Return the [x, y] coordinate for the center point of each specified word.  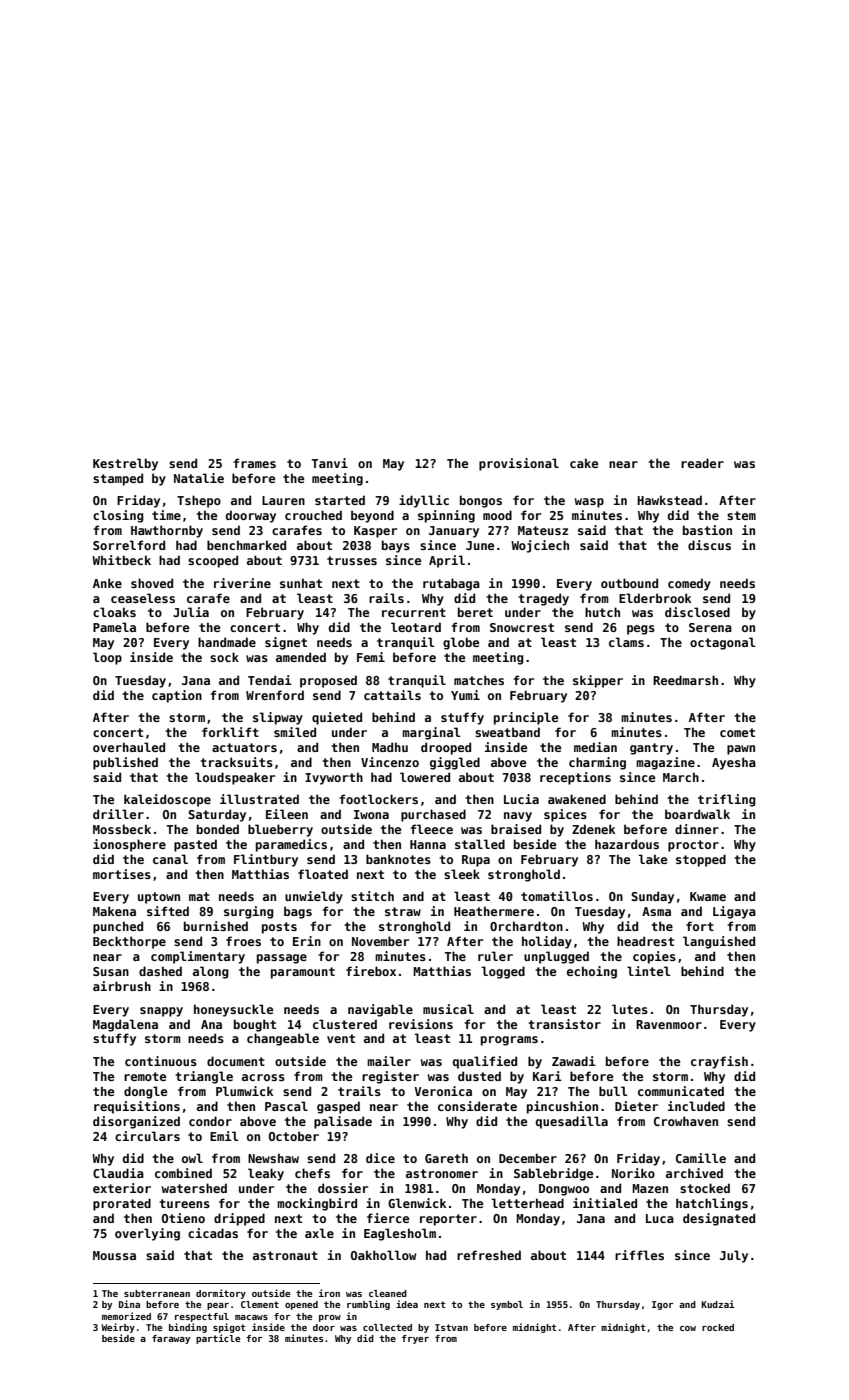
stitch [372, 896]
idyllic [424, 501]
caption [177, 696]
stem [741, 515]
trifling [727, 800]
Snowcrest [522, 627]
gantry [651, 749]
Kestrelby [125, 464]
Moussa [114, 1255]
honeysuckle [233, 1010]
